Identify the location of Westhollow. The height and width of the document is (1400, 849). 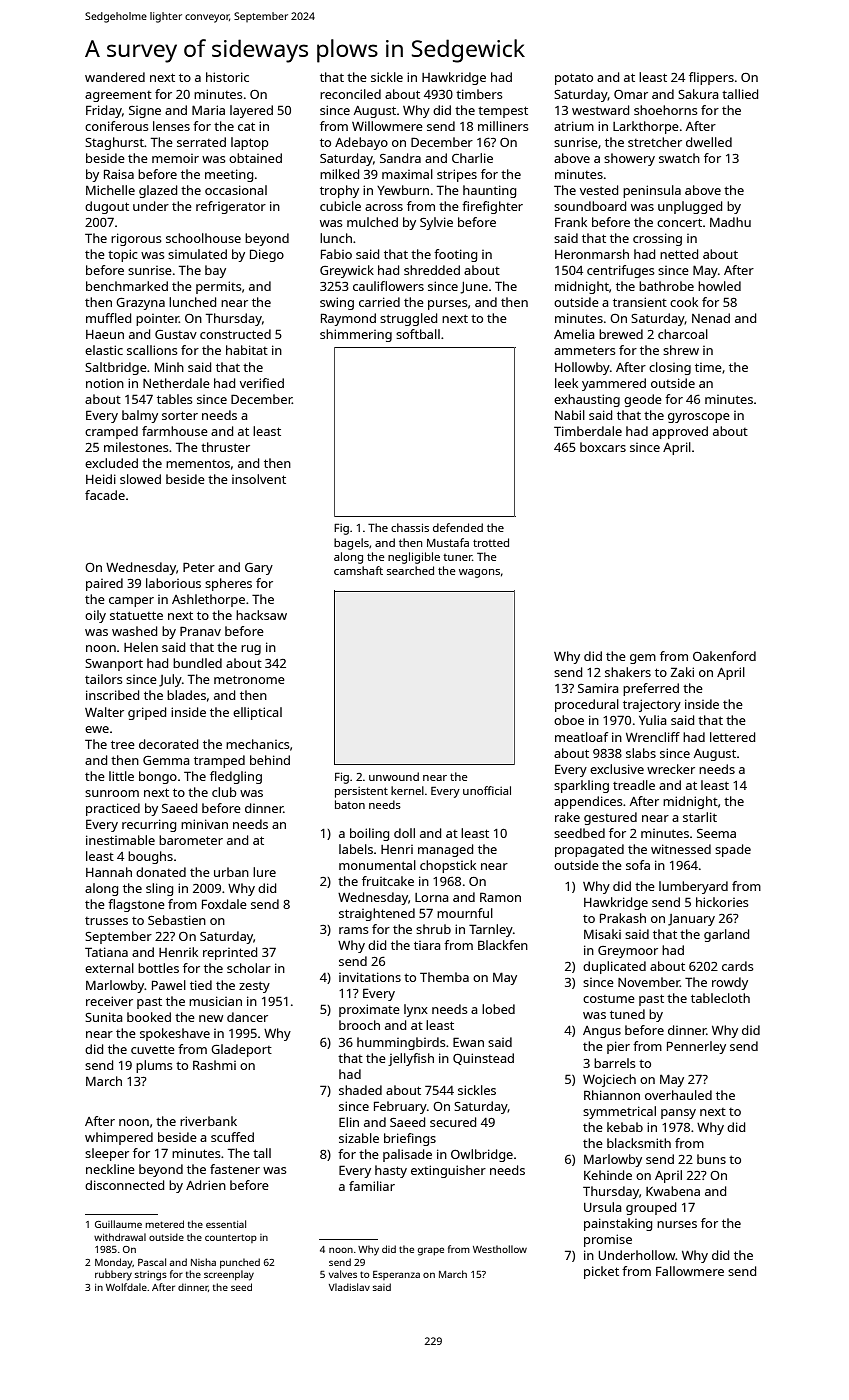
(500, 1249).
